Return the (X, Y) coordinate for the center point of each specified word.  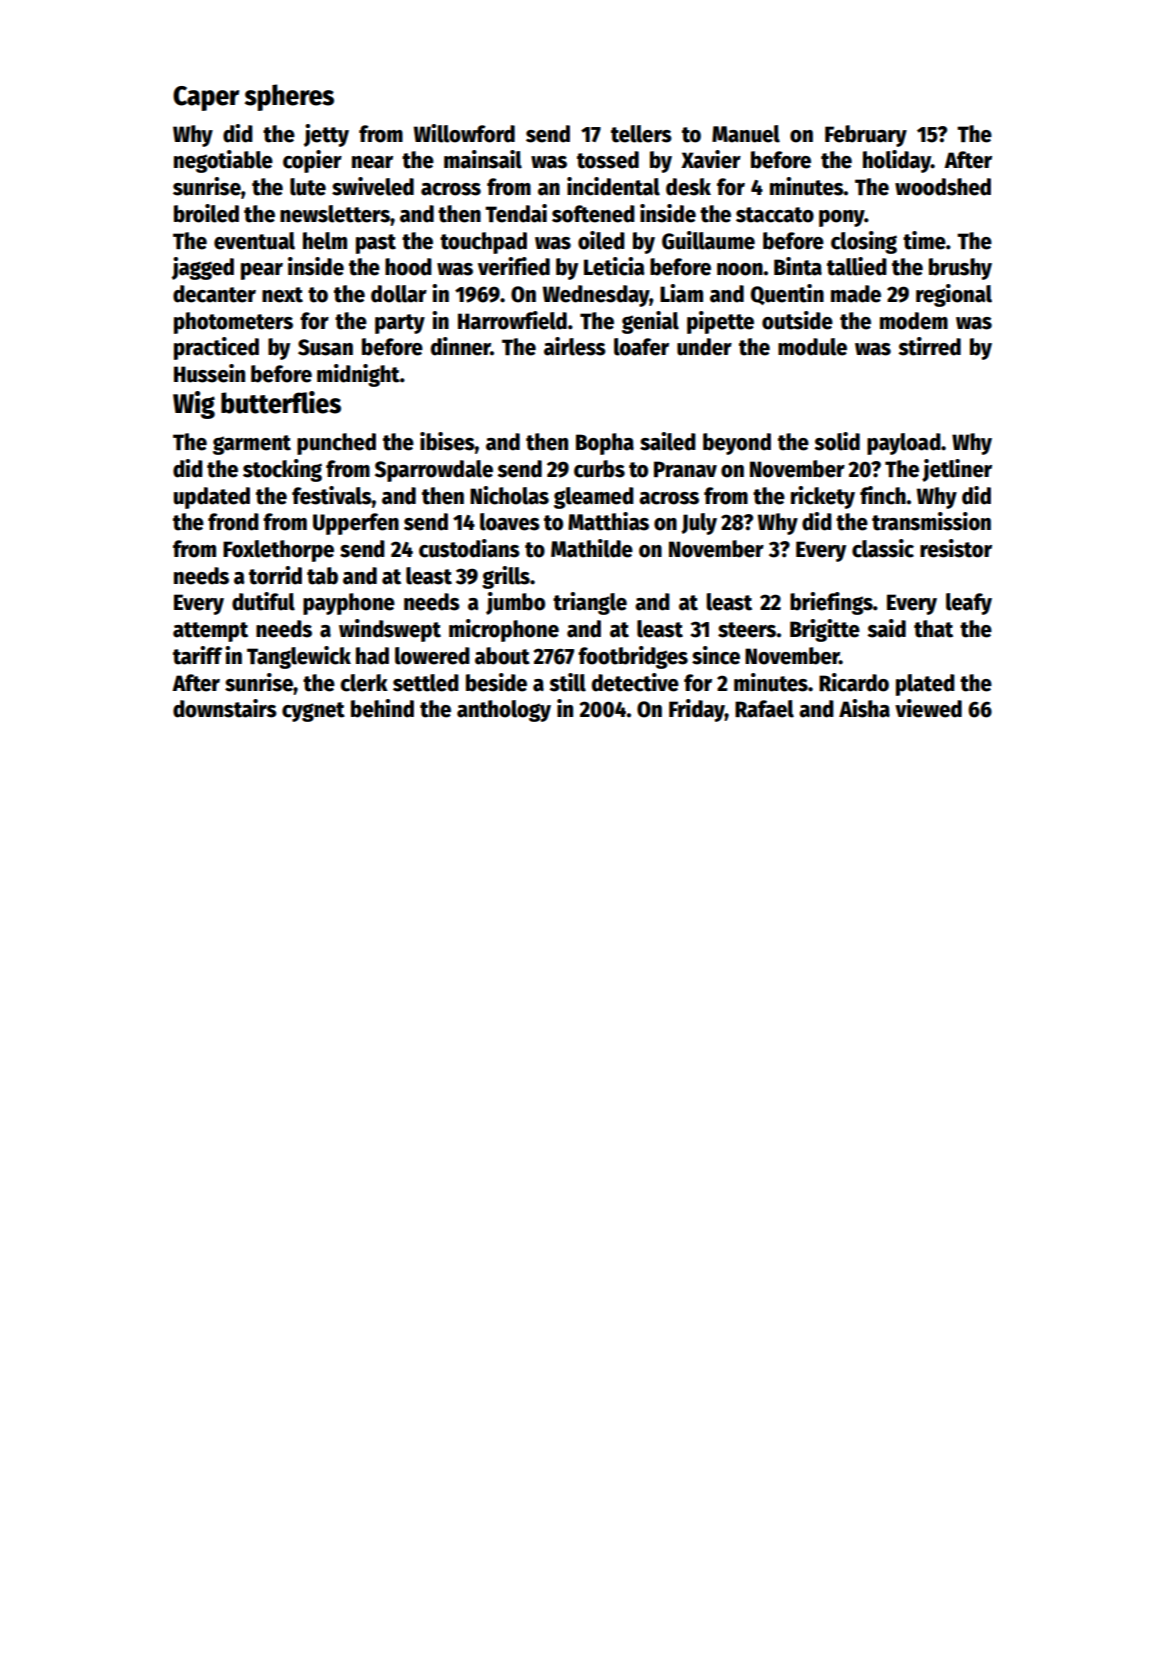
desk (688, 187)
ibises (447, 441)
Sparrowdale (434, 471)
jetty (326, 135)
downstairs (225, 708)
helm (325, 241)
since (716, 655)
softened (593, 214)
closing (864, 242)
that (933, 629)
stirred (929, 346)
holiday (897, 161)
